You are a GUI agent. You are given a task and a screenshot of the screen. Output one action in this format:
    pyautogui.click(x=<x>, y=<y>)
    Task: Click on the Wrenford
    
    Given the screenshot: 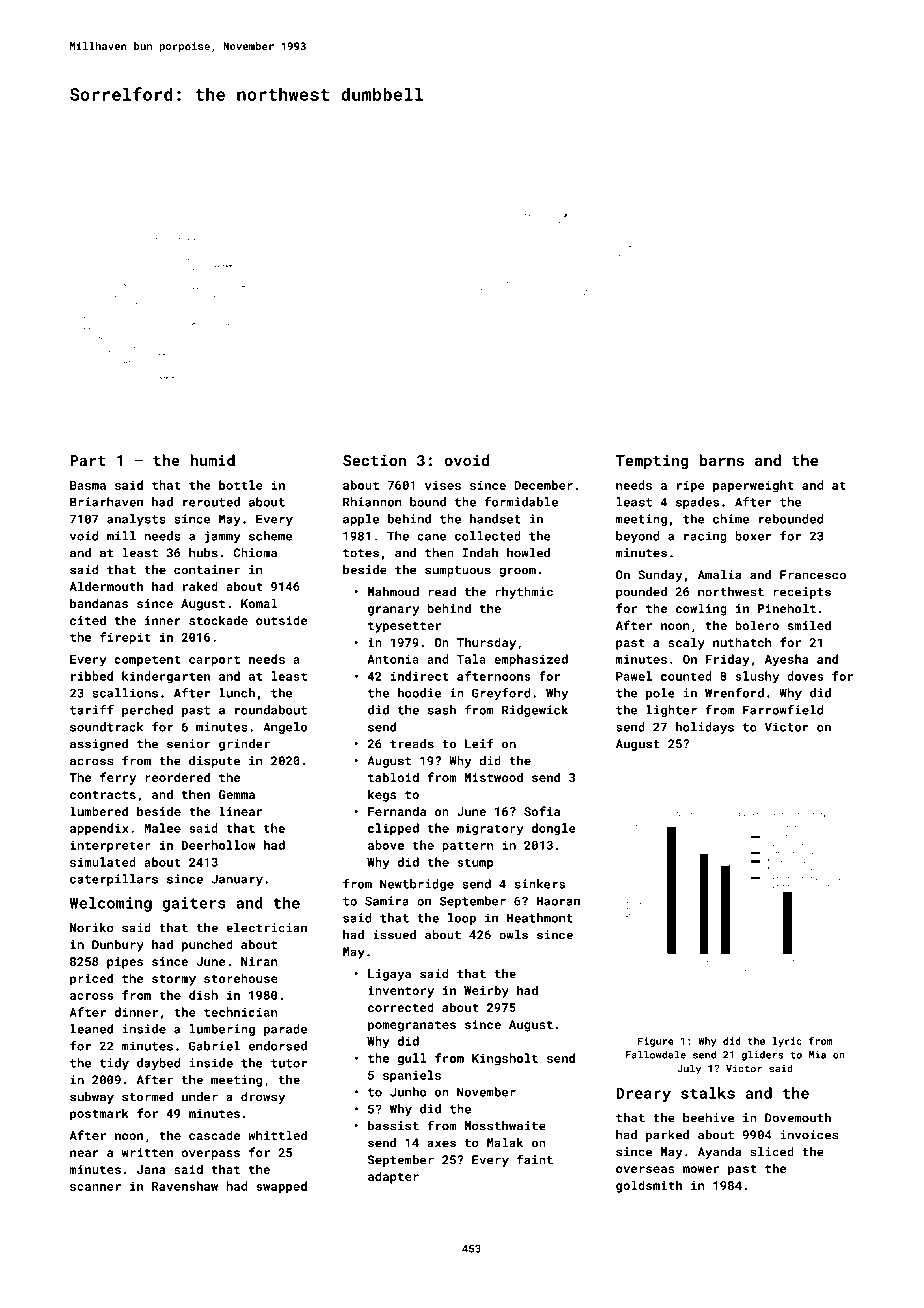 What is the action you would take?
    pyautogui.click(x=734, y=693)
